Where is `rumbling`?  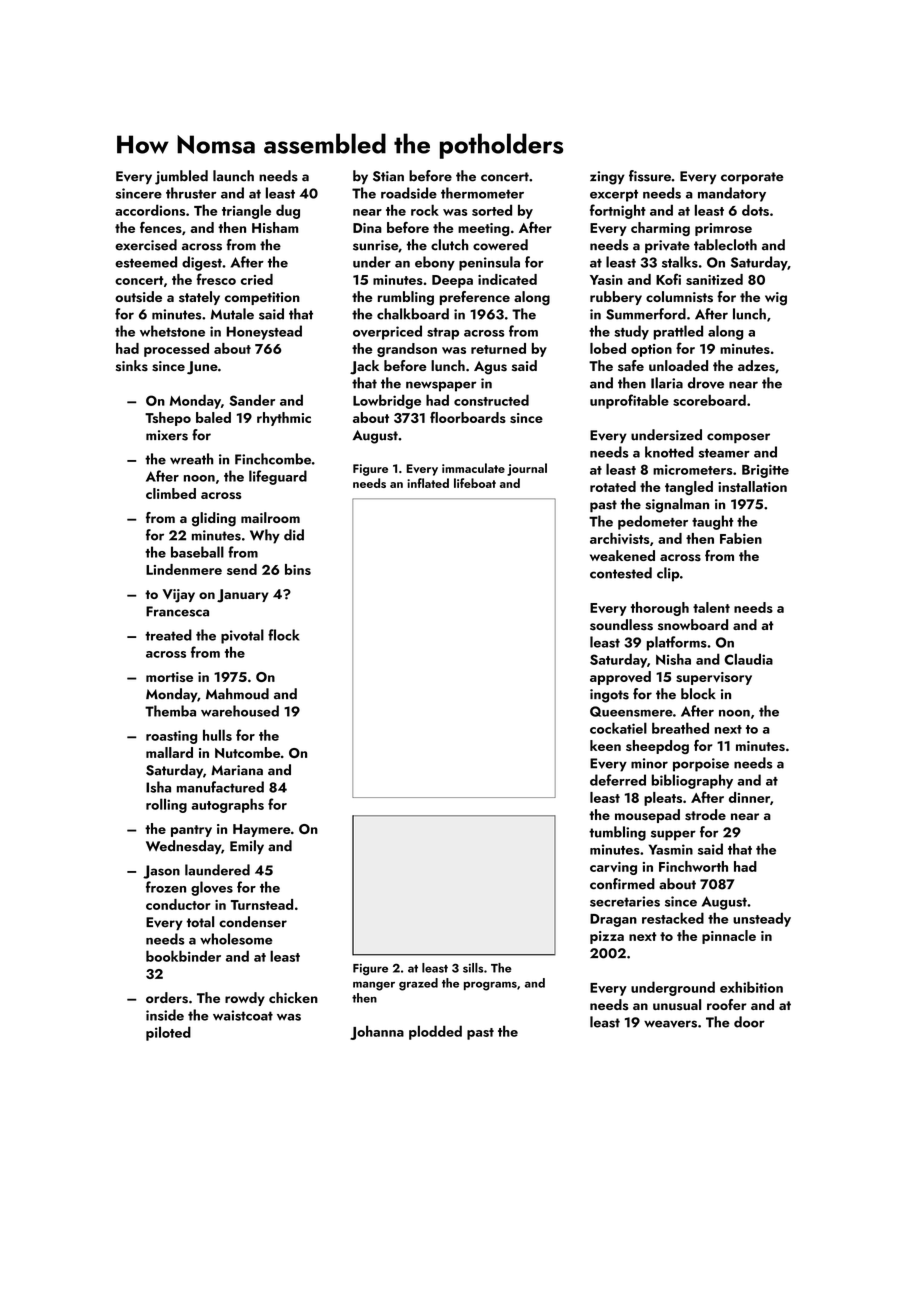
rumbling is located at coordinates (406, 298).
